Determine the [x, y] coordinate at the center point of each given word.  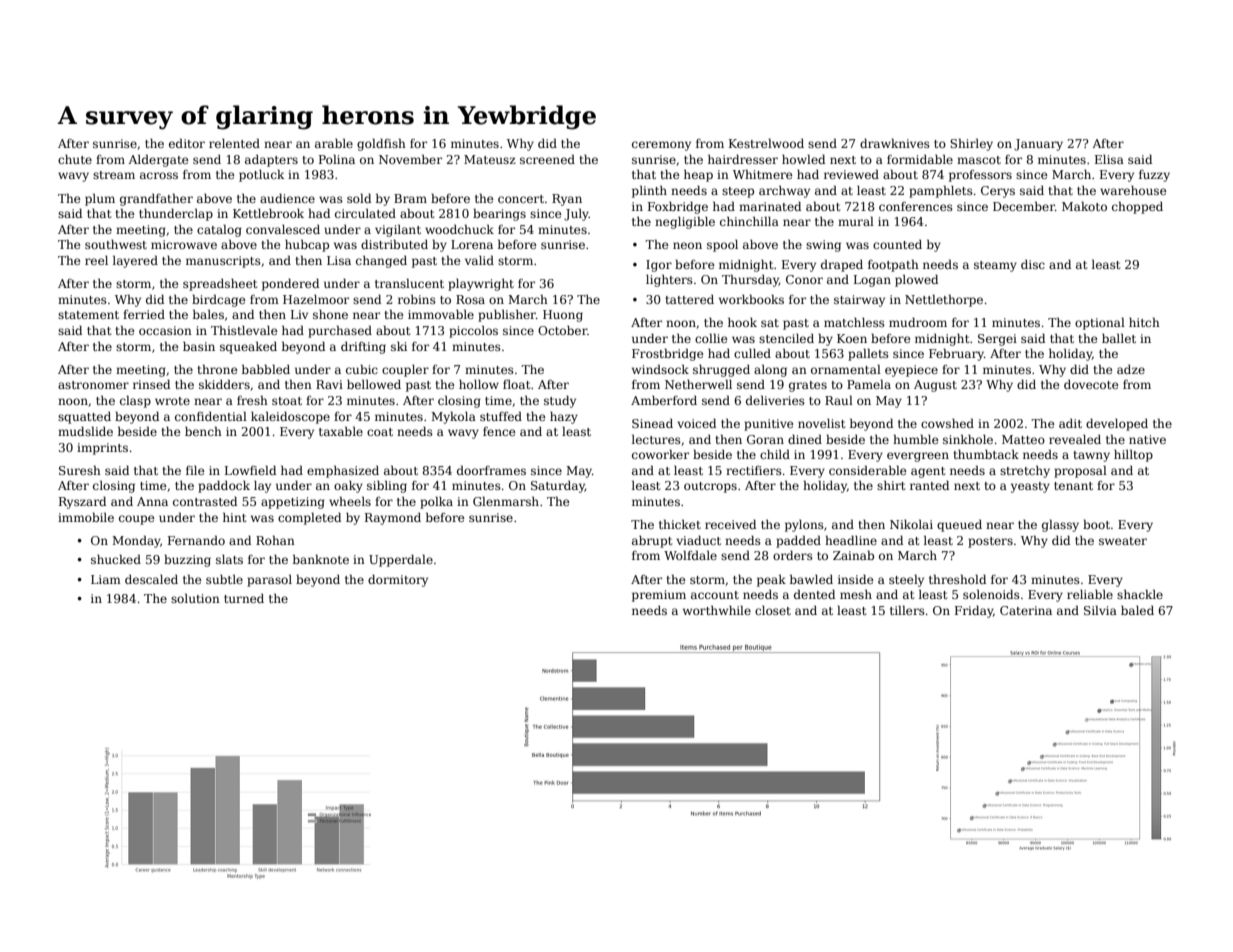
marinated [770, 206]
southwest [116, 244]
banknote [321, 559]
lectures [656, 439]
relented [234, 143]
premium [659, 596]
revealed [1075, 439]
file [195, 470]
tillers [907, 610]
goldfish [381, 144]
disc [1033, 264]
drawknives [895, 143]
